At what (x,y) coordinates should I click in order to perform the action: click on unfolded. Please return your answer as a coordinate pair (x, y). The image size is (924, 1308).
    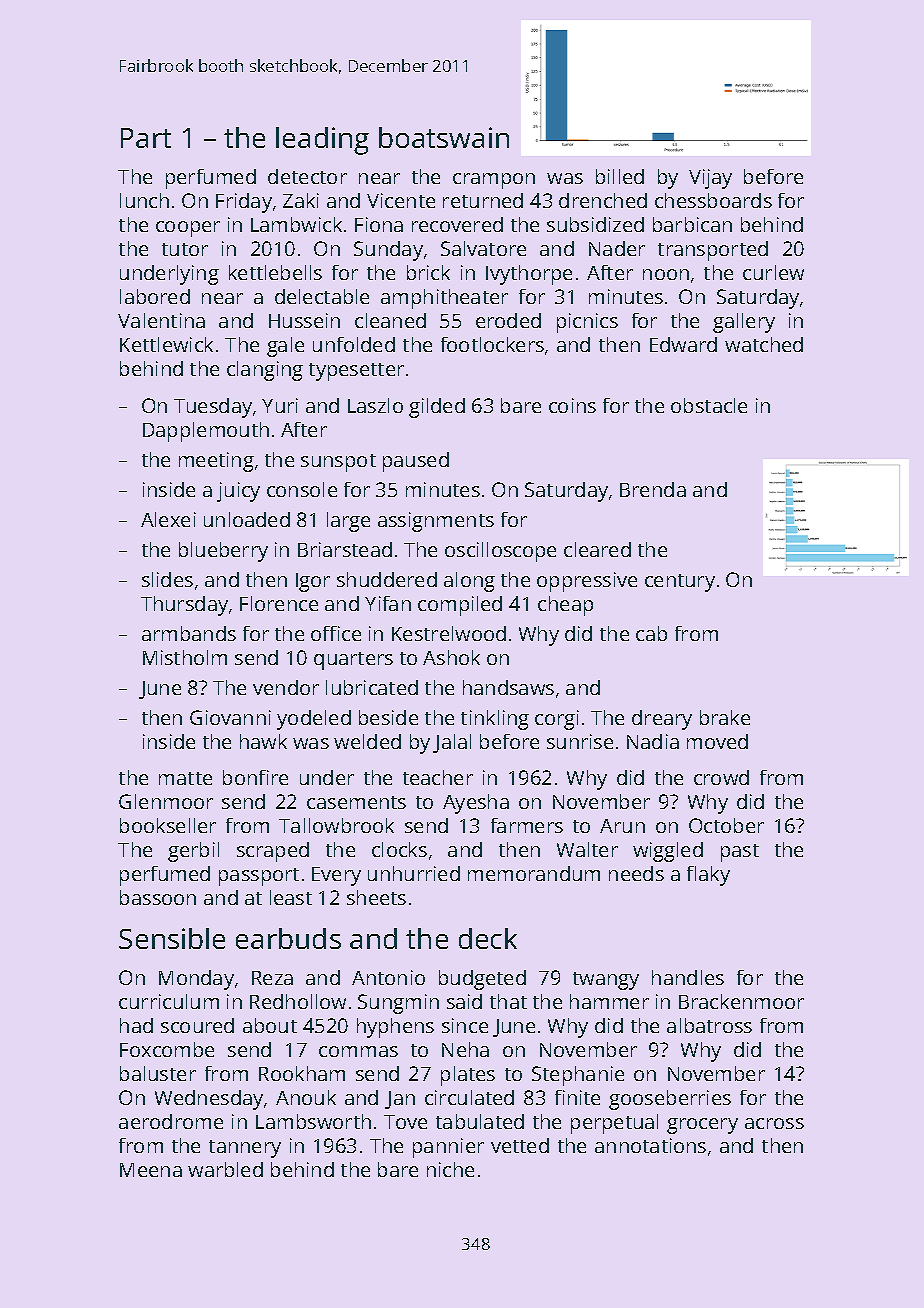
    Looking at the image, I should click on (354, 344).
